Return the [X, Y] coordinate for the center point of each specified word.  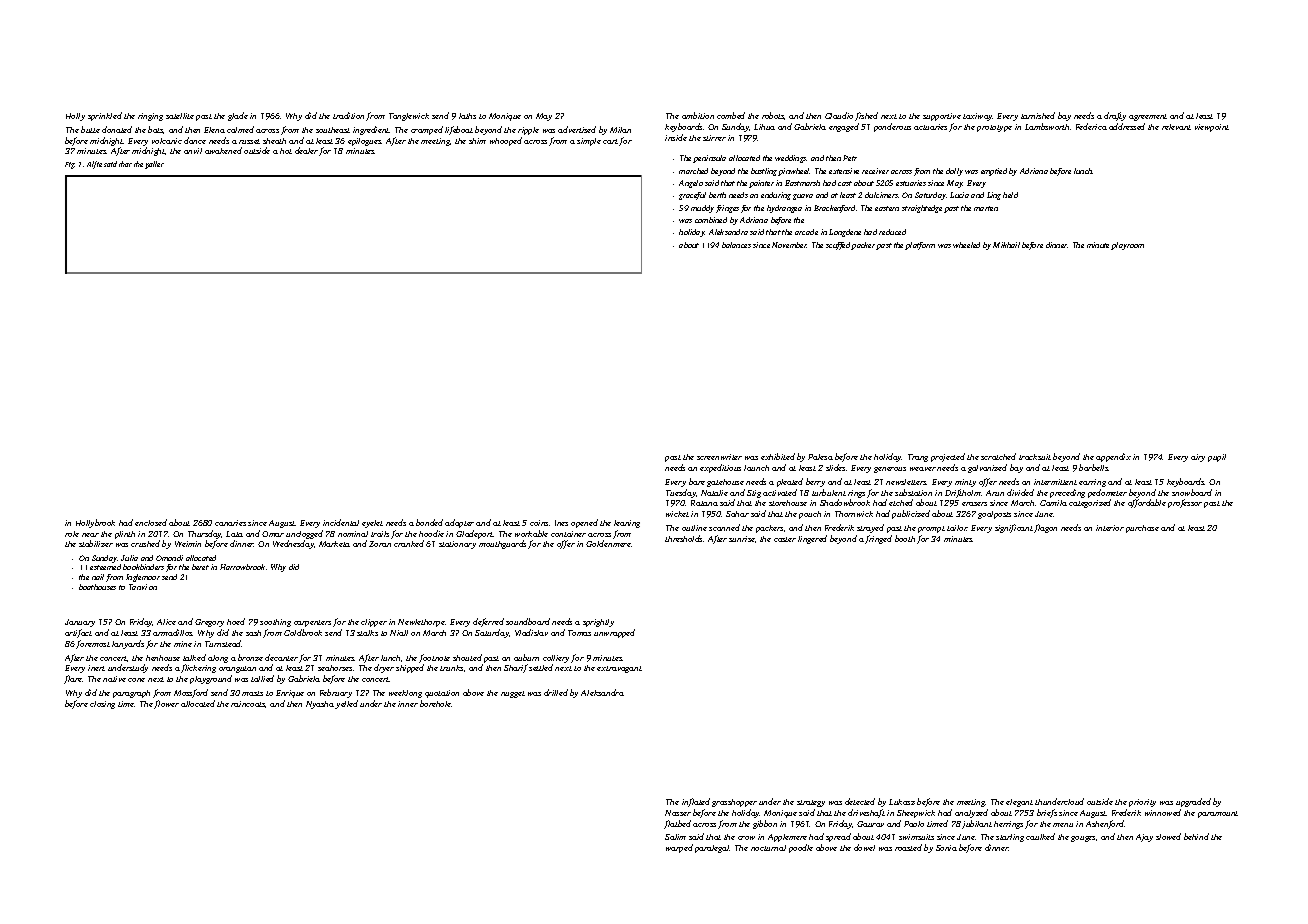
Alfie [94, 165]
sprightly [598, 623]
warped [679, 848]
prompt [931, 529]
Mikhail [1006, 245]
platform [920, 246]
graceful [692, 196]
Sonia [946, 848]
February [336, 693]
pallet [154, 165]
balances [736, 245]
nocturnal [768, 848]
